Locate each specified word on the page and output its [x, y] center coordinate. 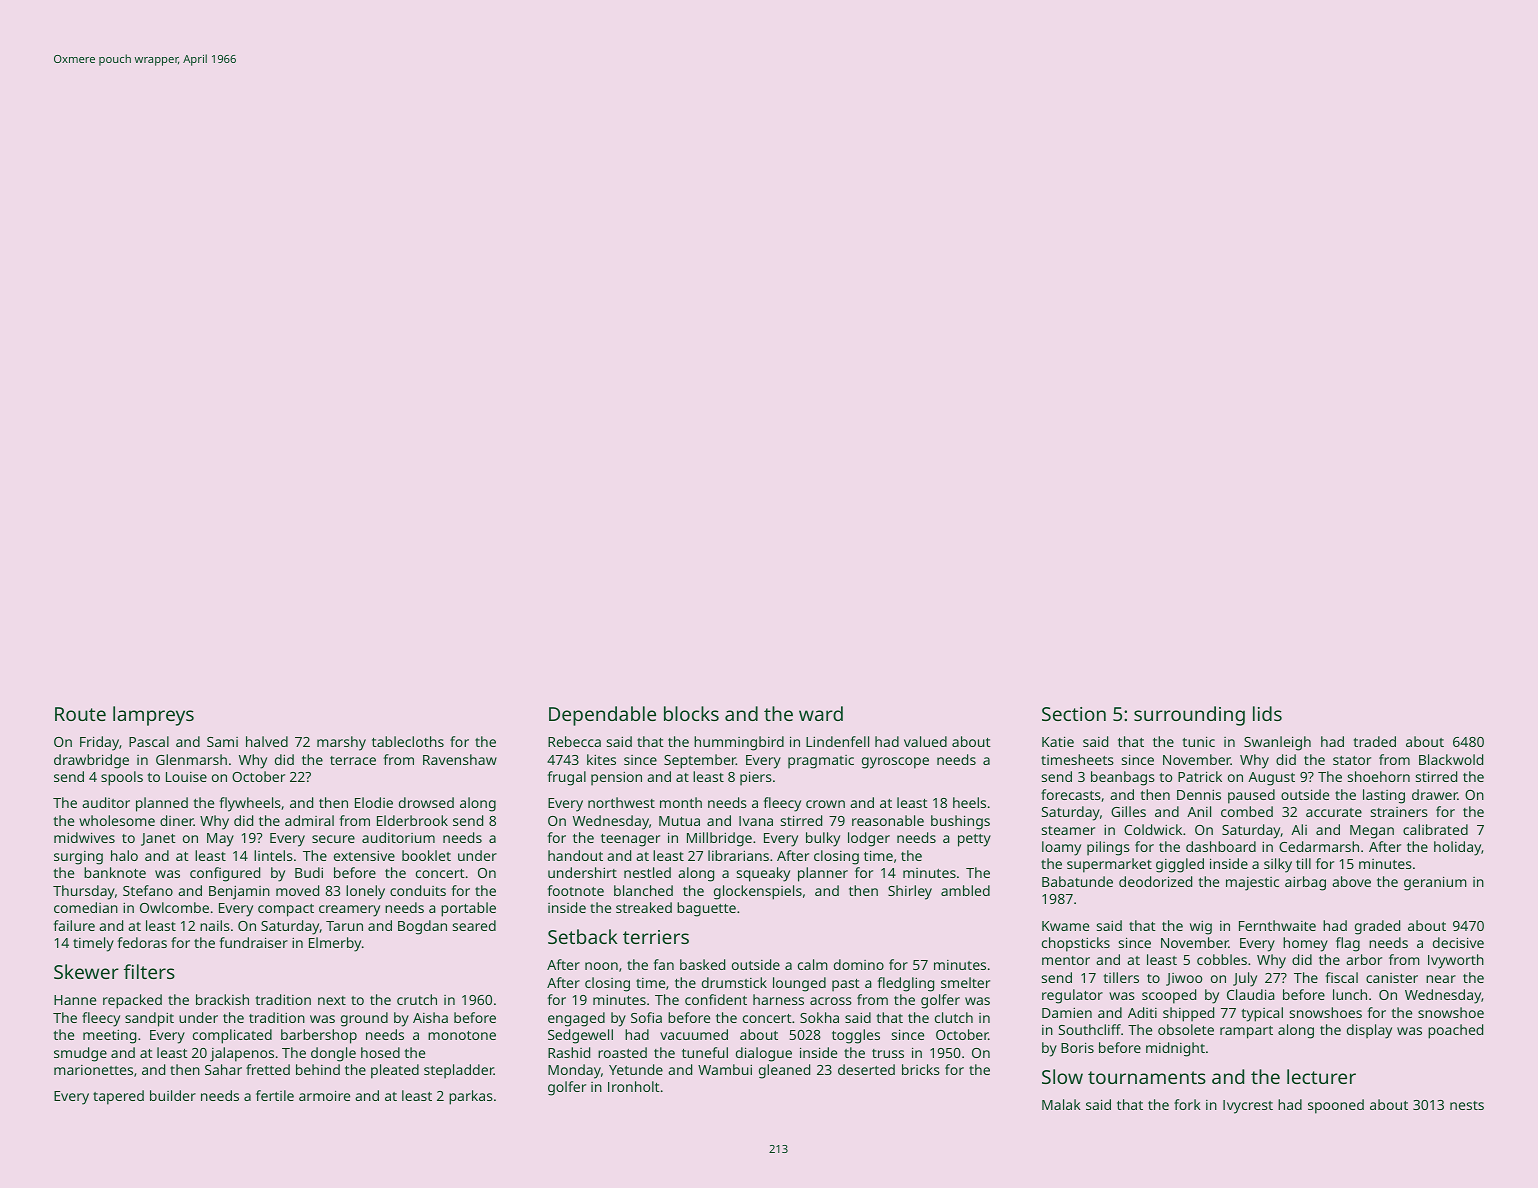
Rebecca [574, 741]
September [700, 761]
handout [575, 855]
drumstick [734, 982]
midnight [1175, 1049]
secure [333, 839]
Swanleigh [1277, 743]
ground [364, 1019]
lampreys [153, 716]
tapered [118, 1097]
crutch [417, 999]
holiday [1457, 848]
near [1441, 979]
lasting [1384, 796]
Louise [186, 777]
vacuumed [694, 1034]
